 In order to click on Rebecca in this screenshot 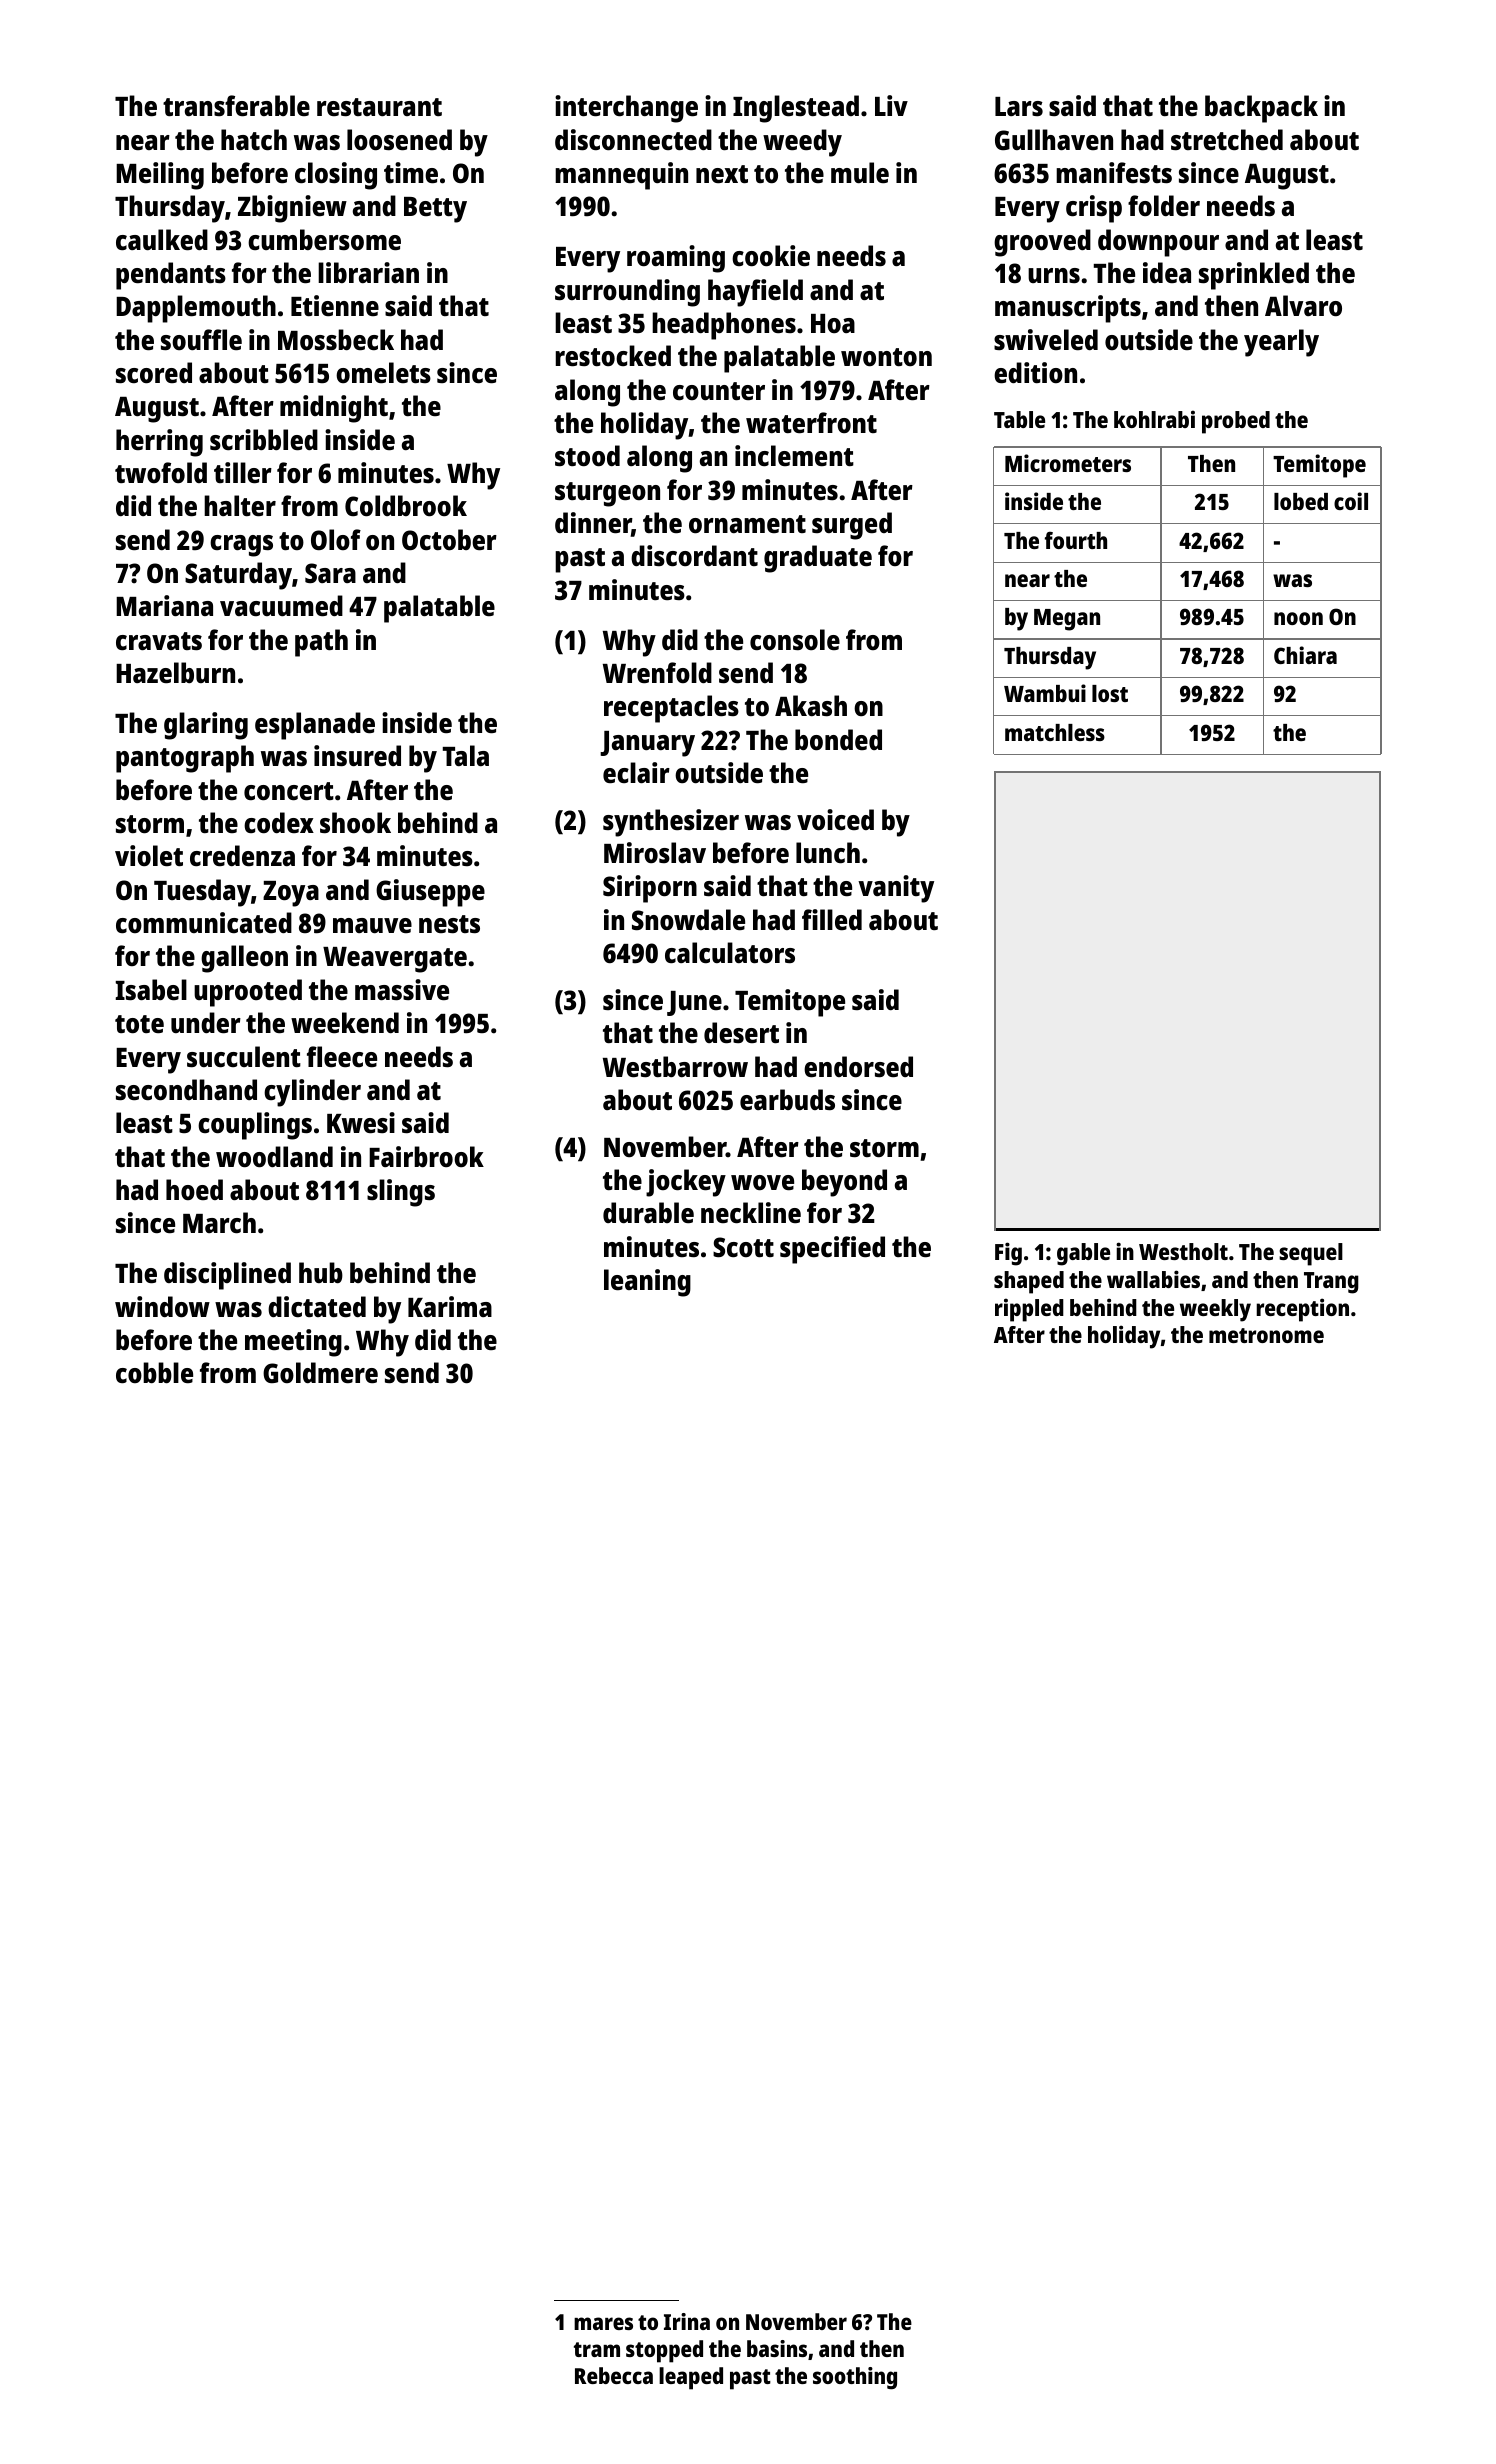, I will do `click(614, 2375)`.
